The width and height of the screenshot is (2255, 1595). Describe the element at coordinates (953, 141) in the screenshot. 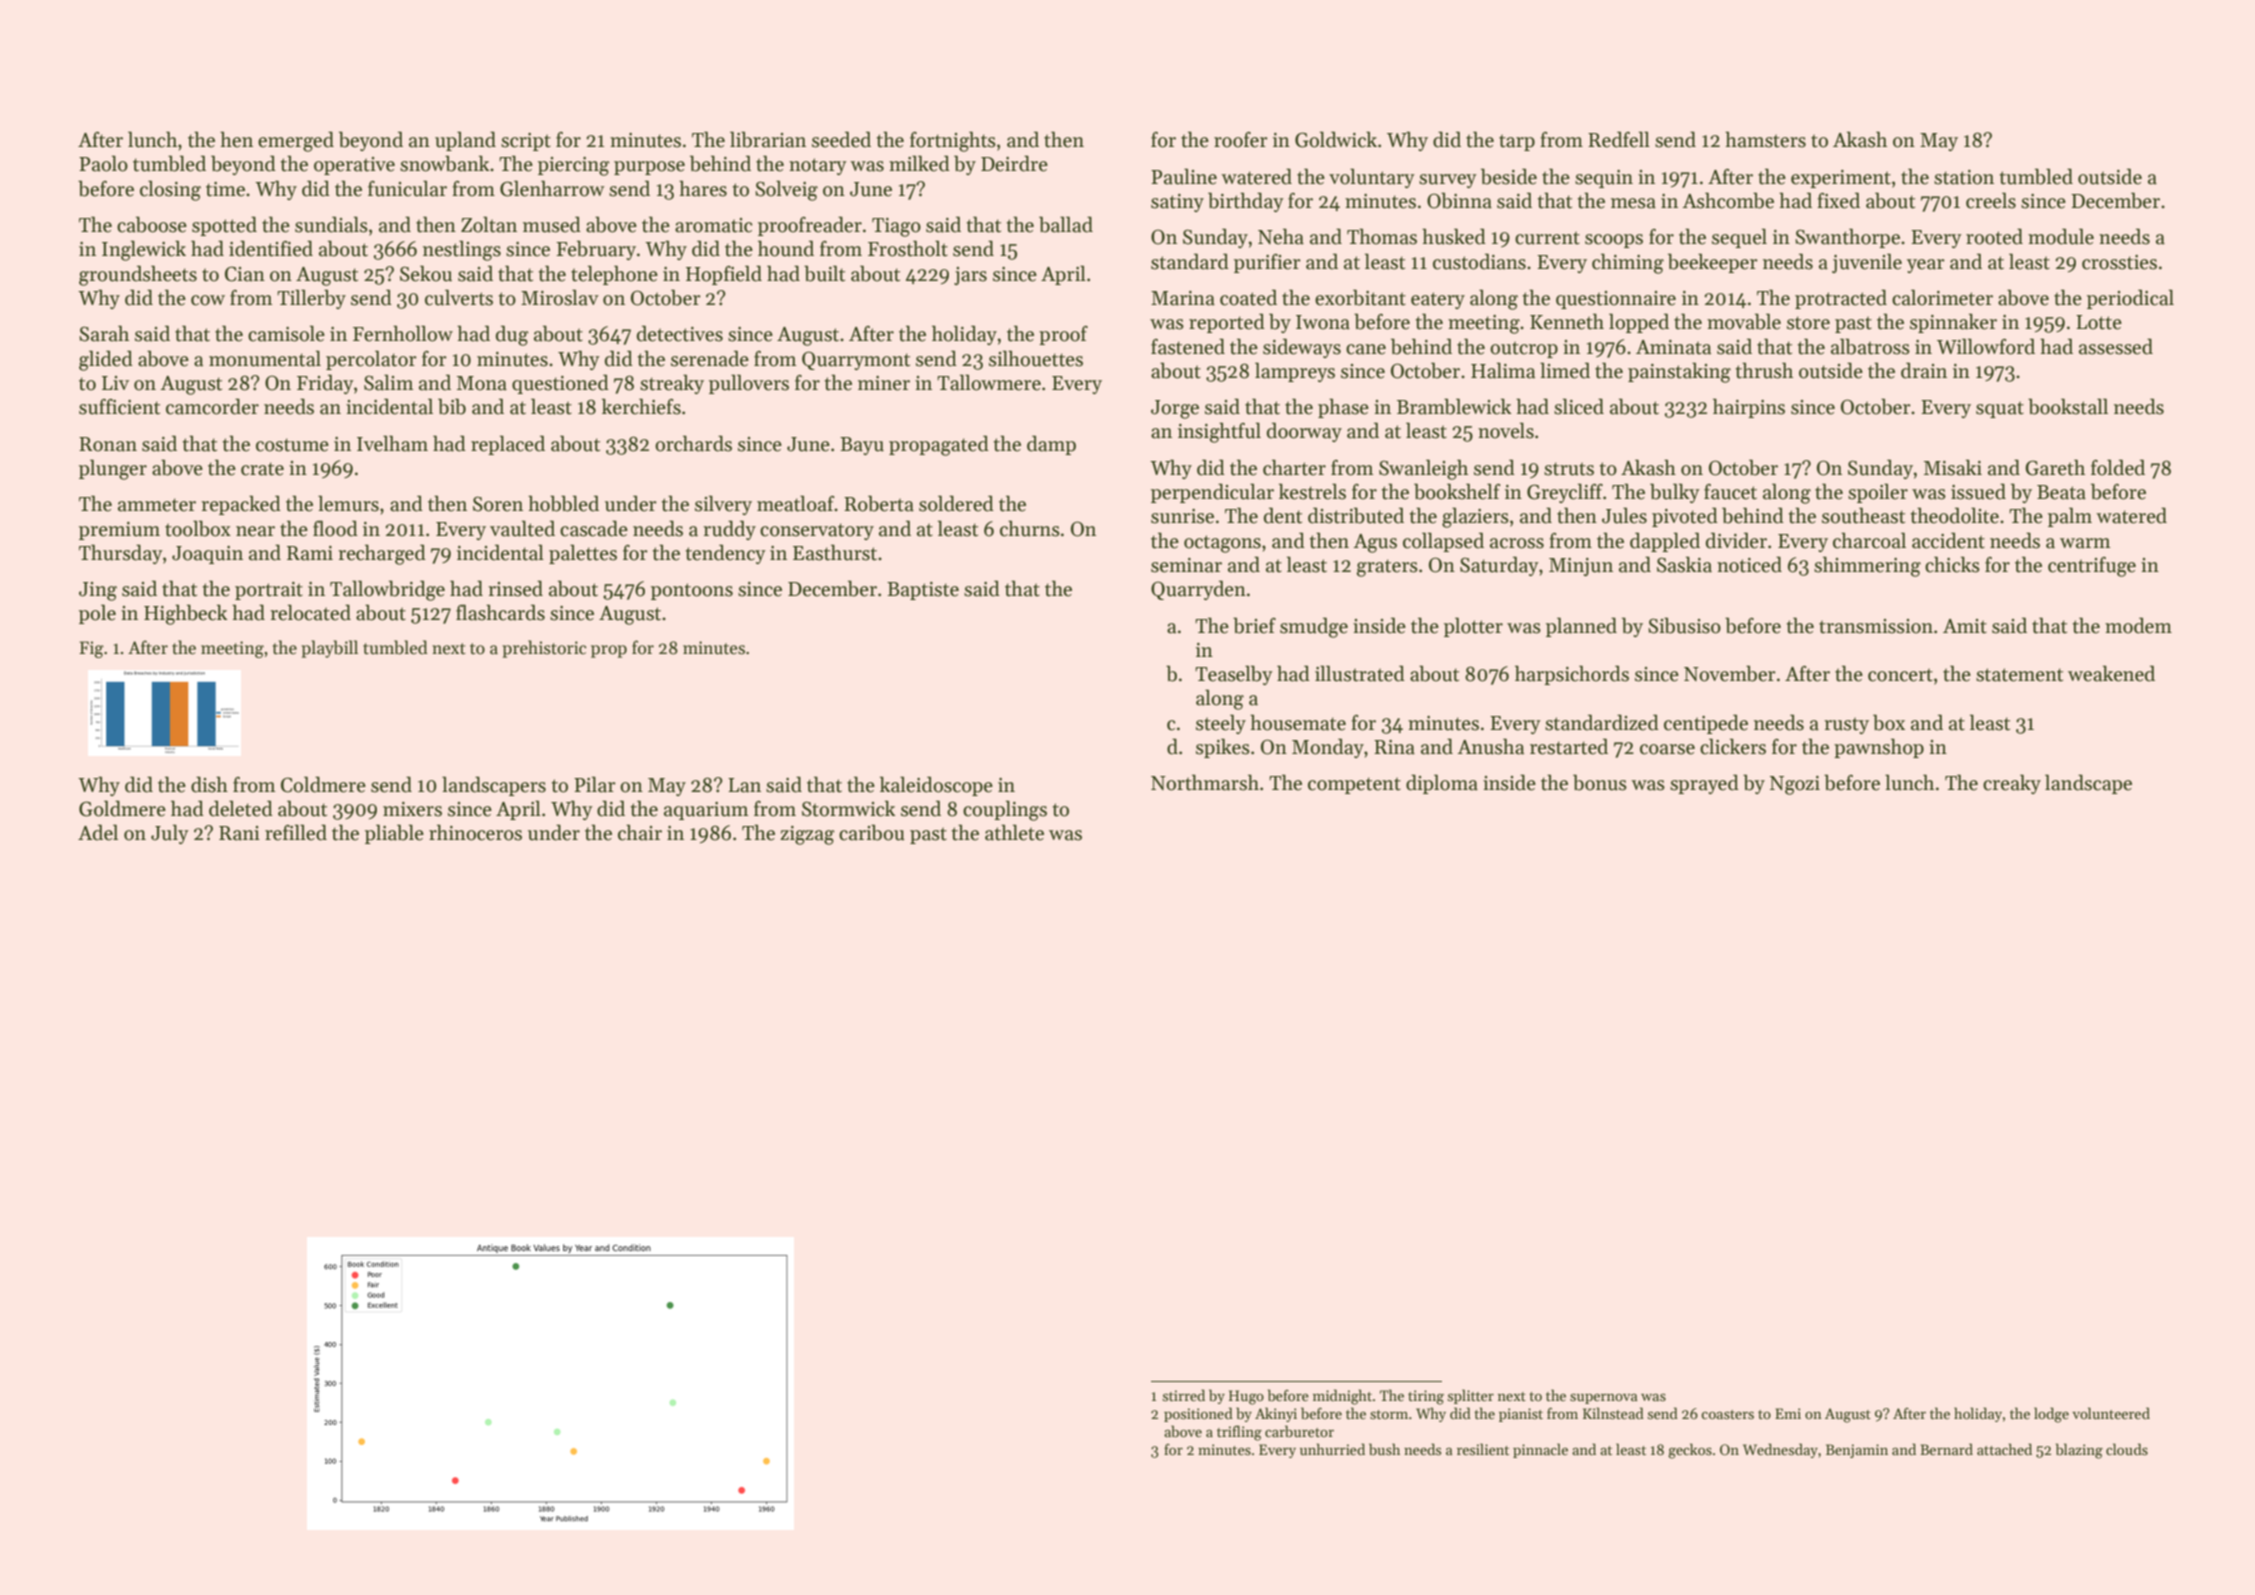

I see `fortnights` at that location.
